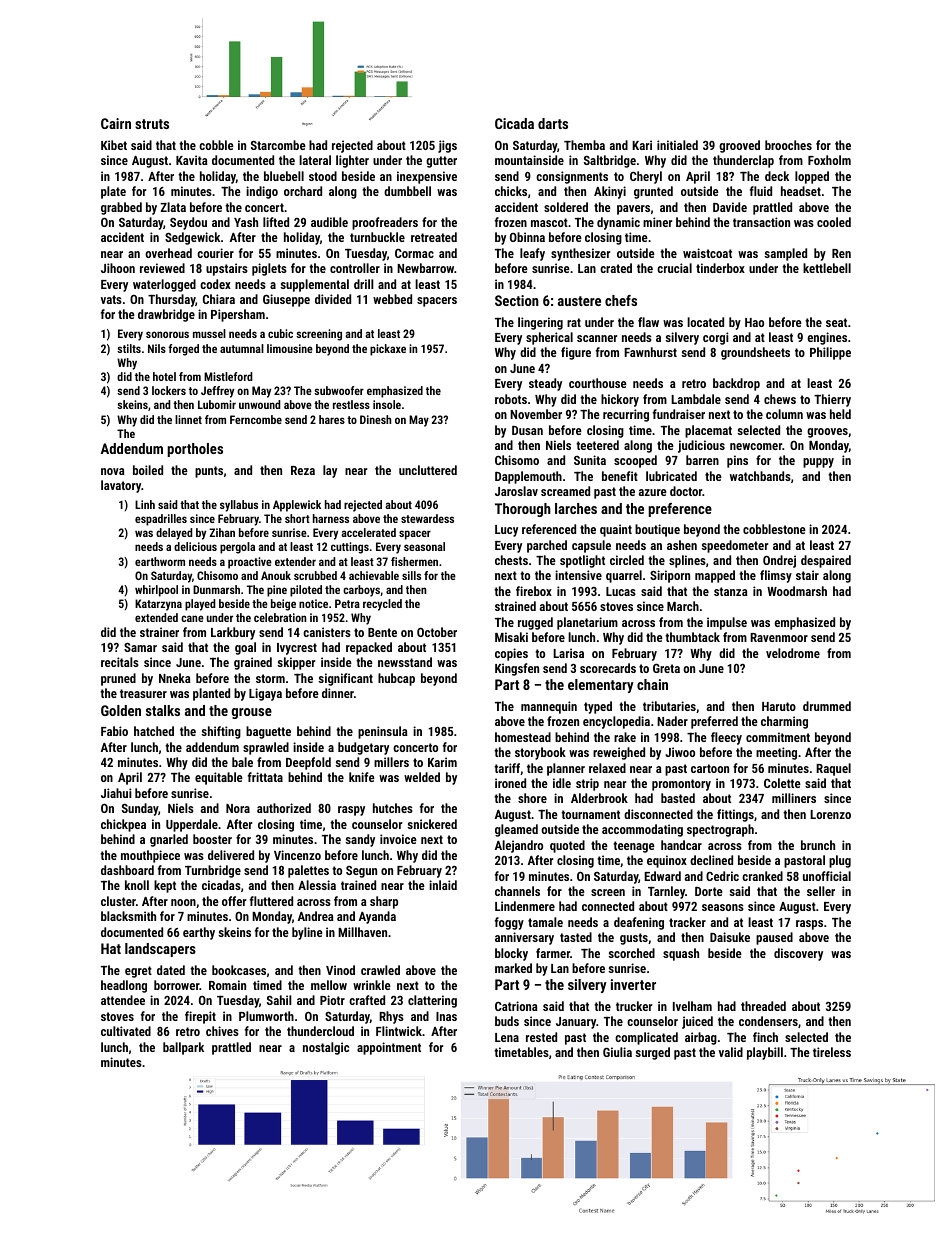  I want to click on cultivated, so click(126, 1031).
